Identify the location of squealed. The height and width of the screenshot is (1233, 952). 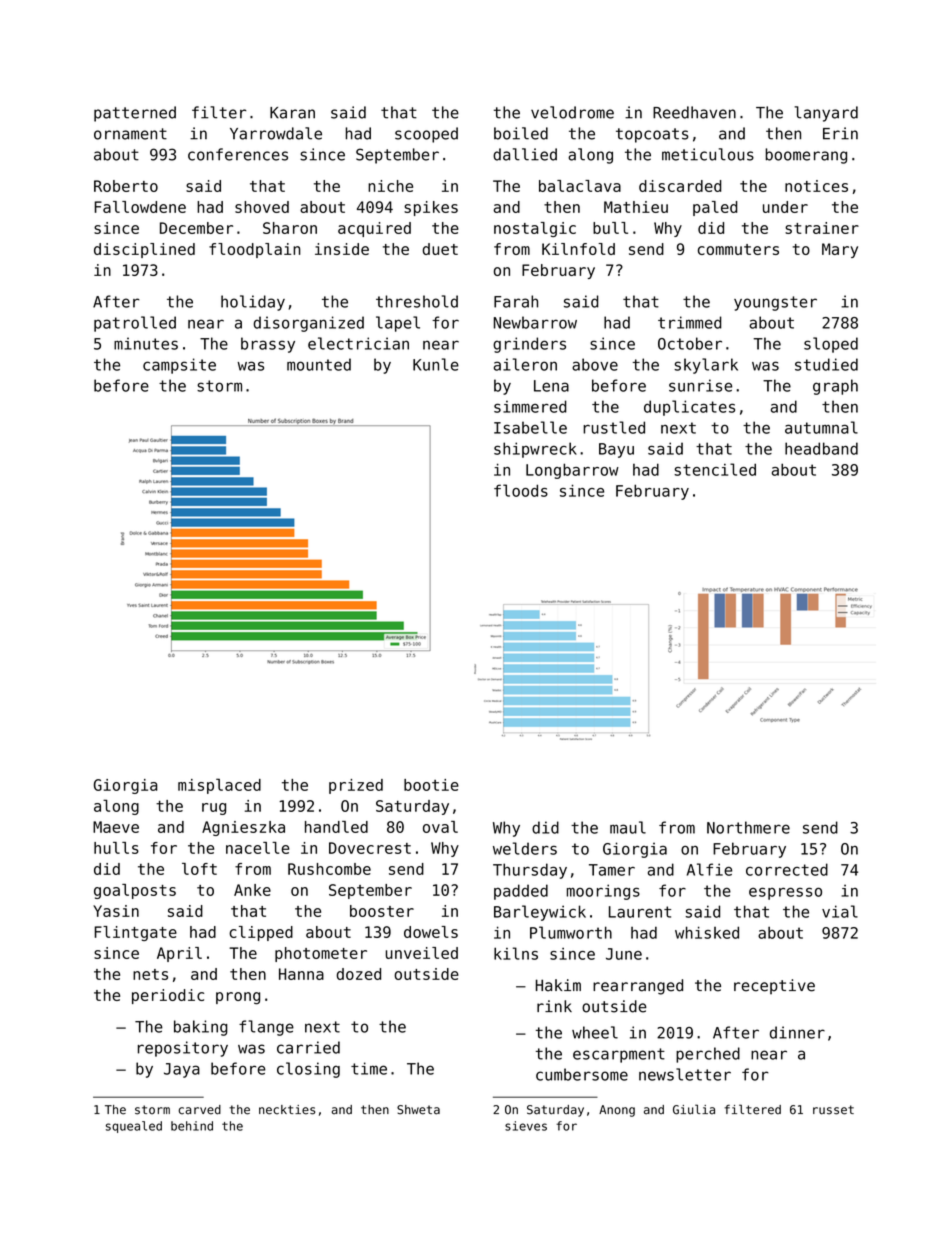
(134, 1127).
